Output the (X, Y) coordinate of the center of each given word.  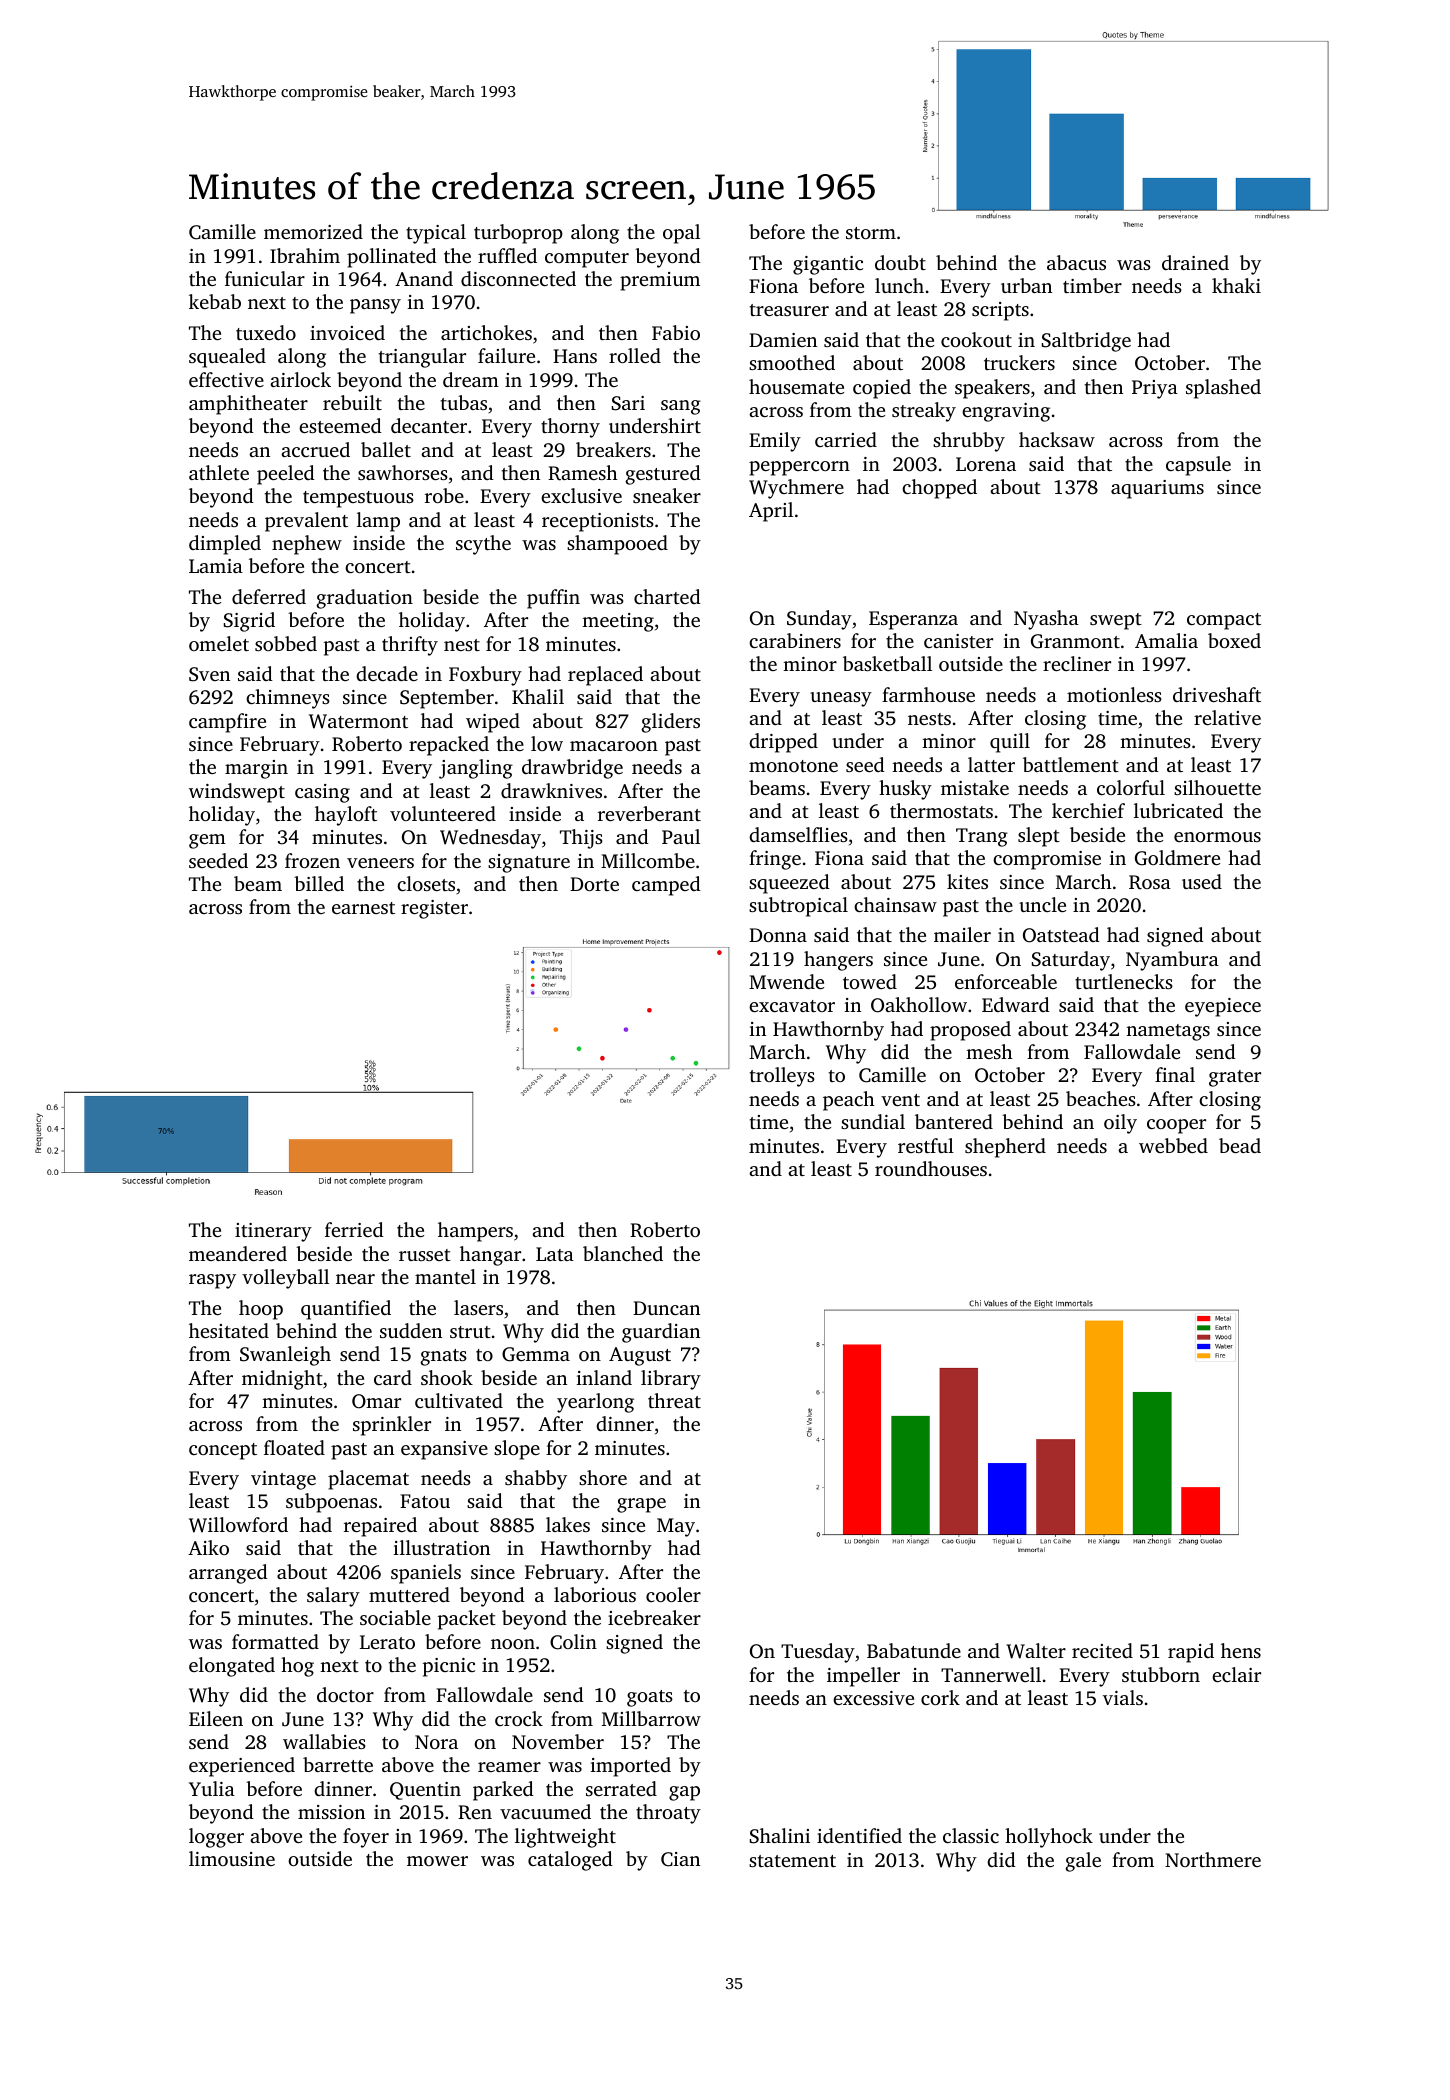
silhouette (1217, 787)
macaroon (614, 746)
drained (1195, 262)
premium (660, 281)
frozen (312, 860)
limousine (232, 1858)
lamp (378, 522)
